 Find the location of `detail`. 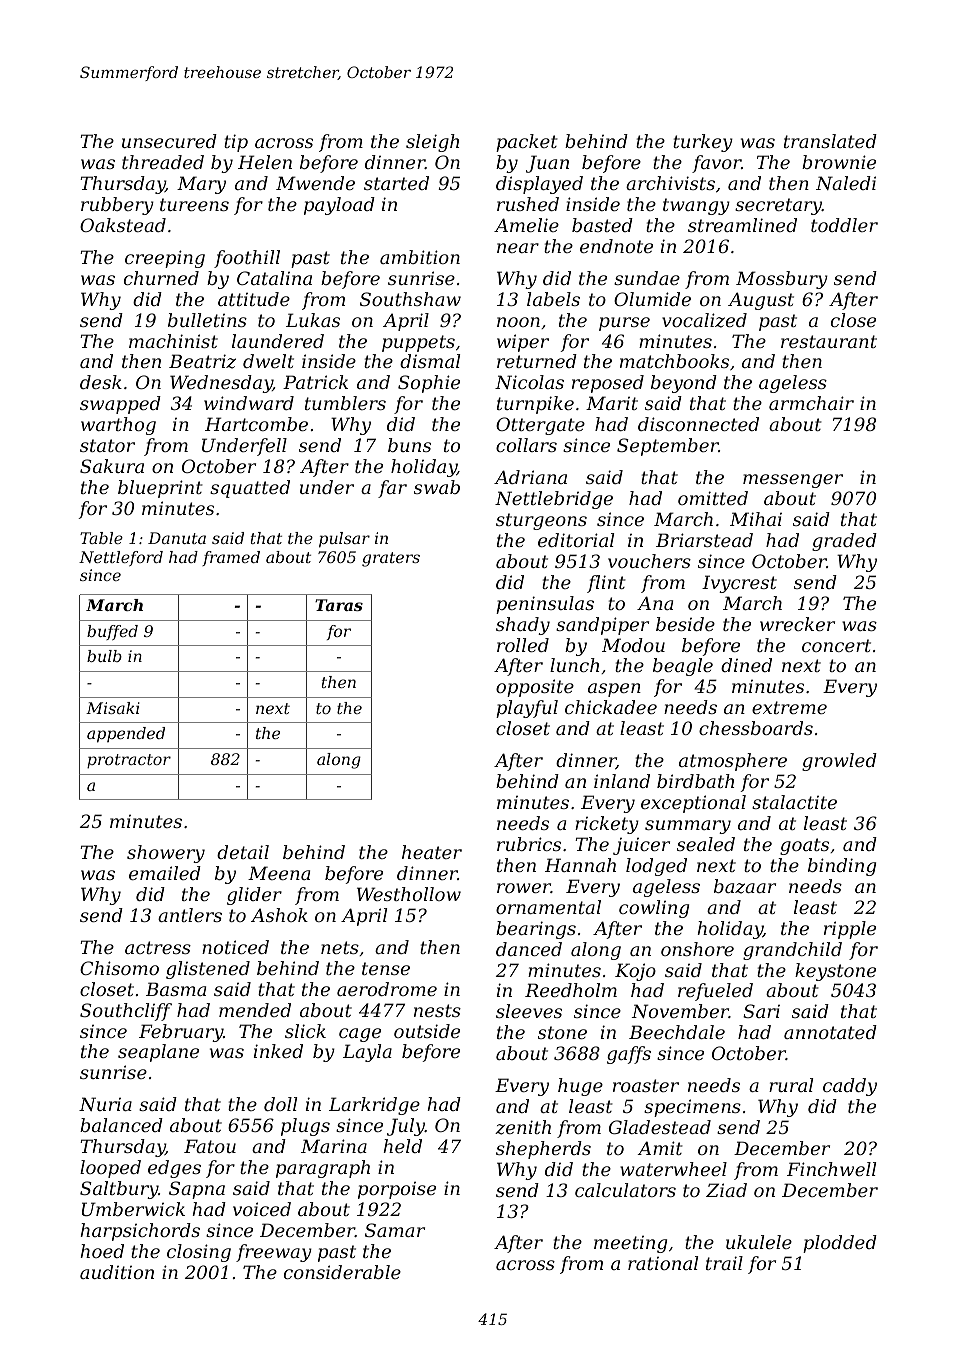

detail is located at coordinates (243, 852).
